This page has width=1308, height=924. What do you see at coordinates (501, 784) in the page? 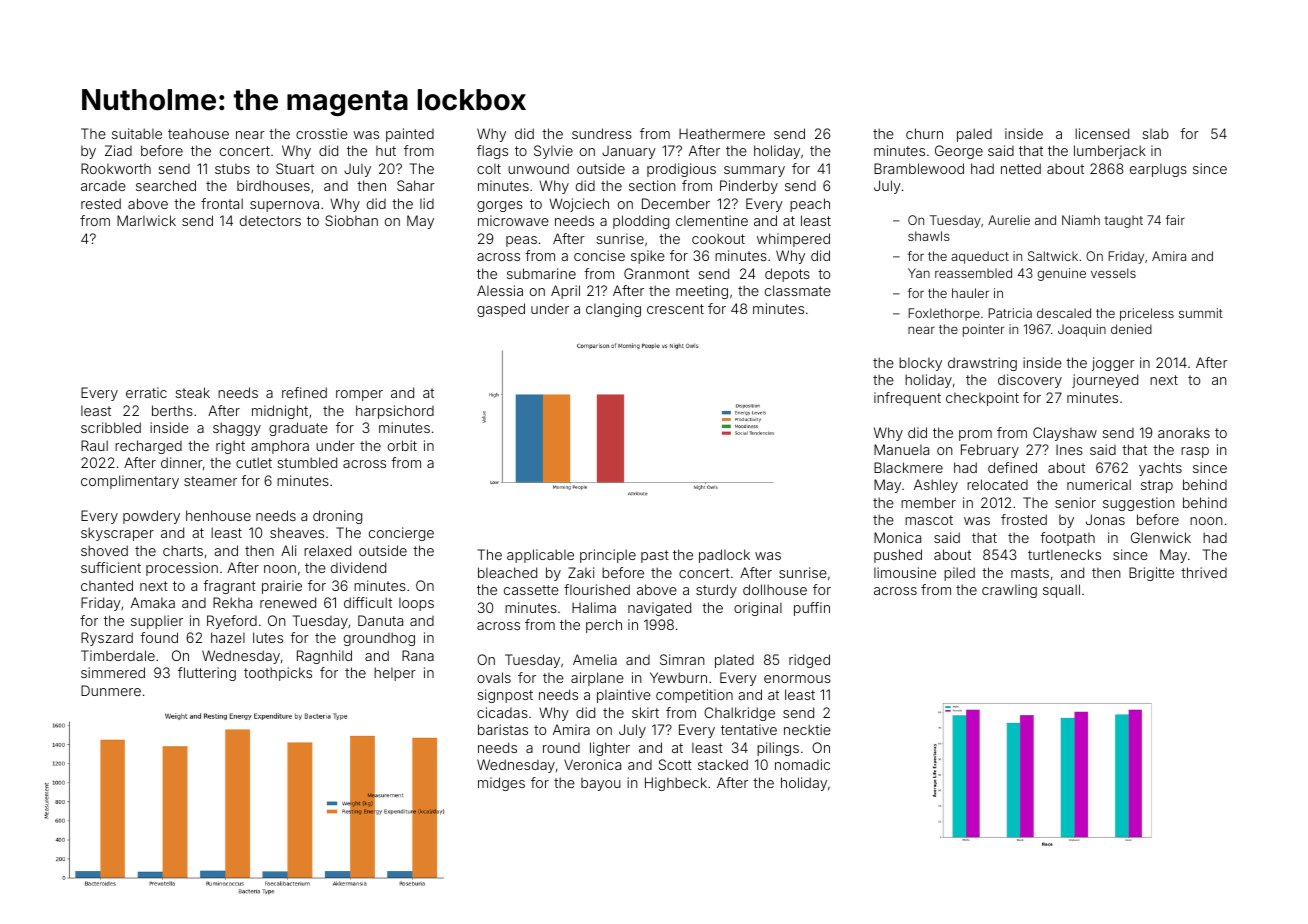
I see `midges` at bounding box center [501, 784].
